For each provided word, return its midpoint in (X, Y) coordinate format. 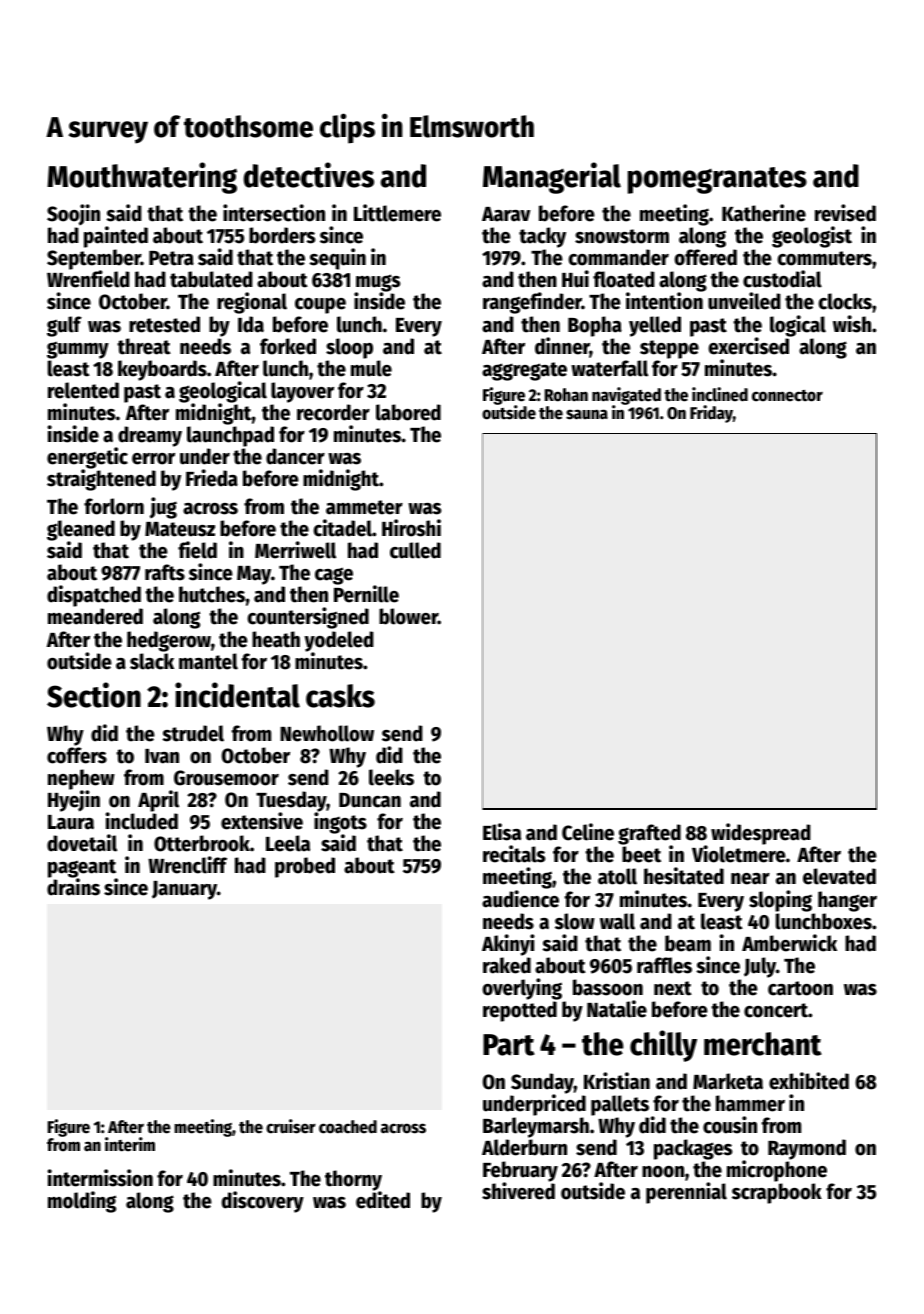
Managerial (552, 178)
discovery (263, 1202)
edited (383, 1200)
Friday (711, 414)
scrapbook (777, 1193)
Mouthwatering (142, 178)
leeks (391, 777)
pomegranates (717, 180)
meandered (95, 616)
